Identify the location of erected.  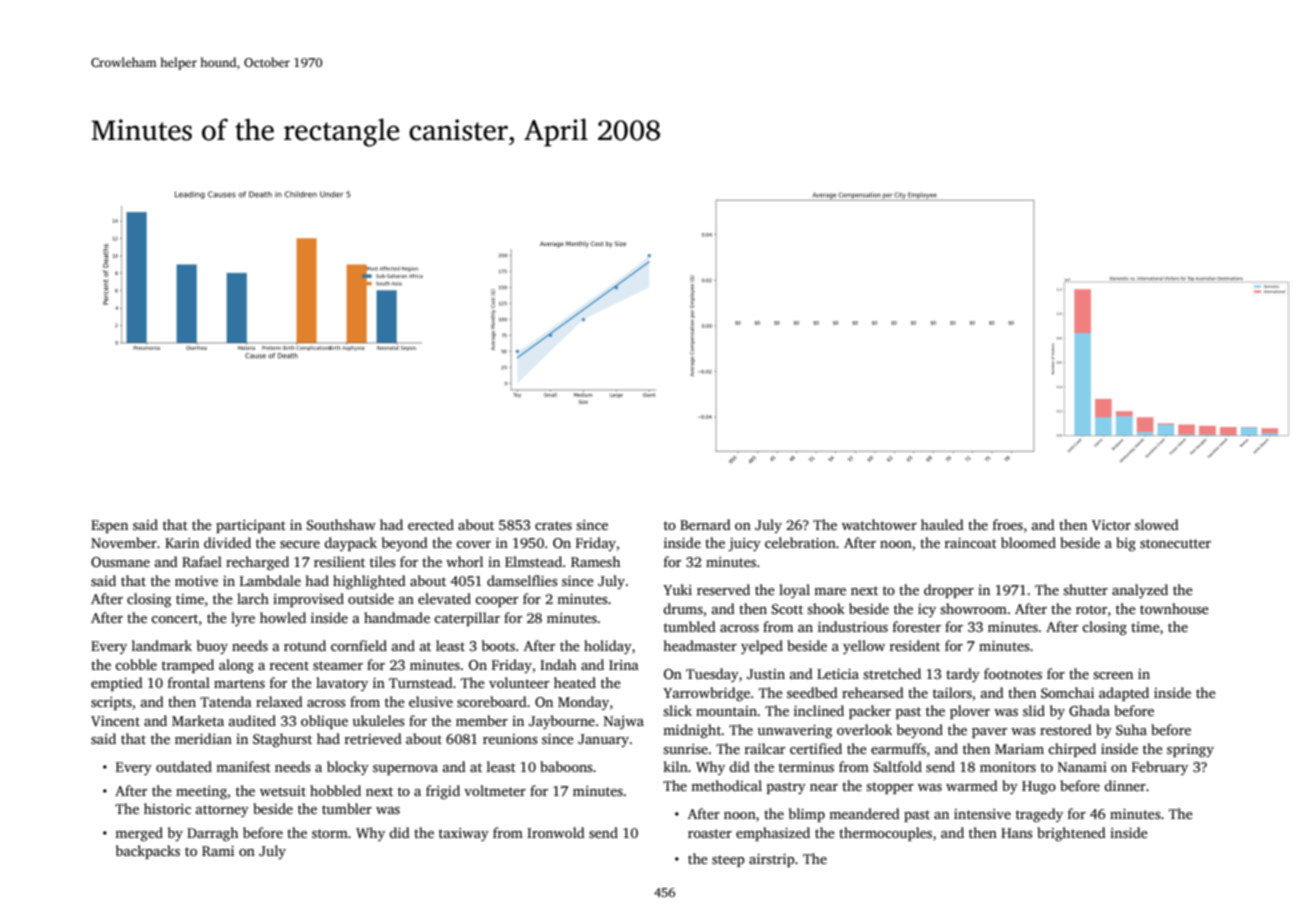
(431, 524).
